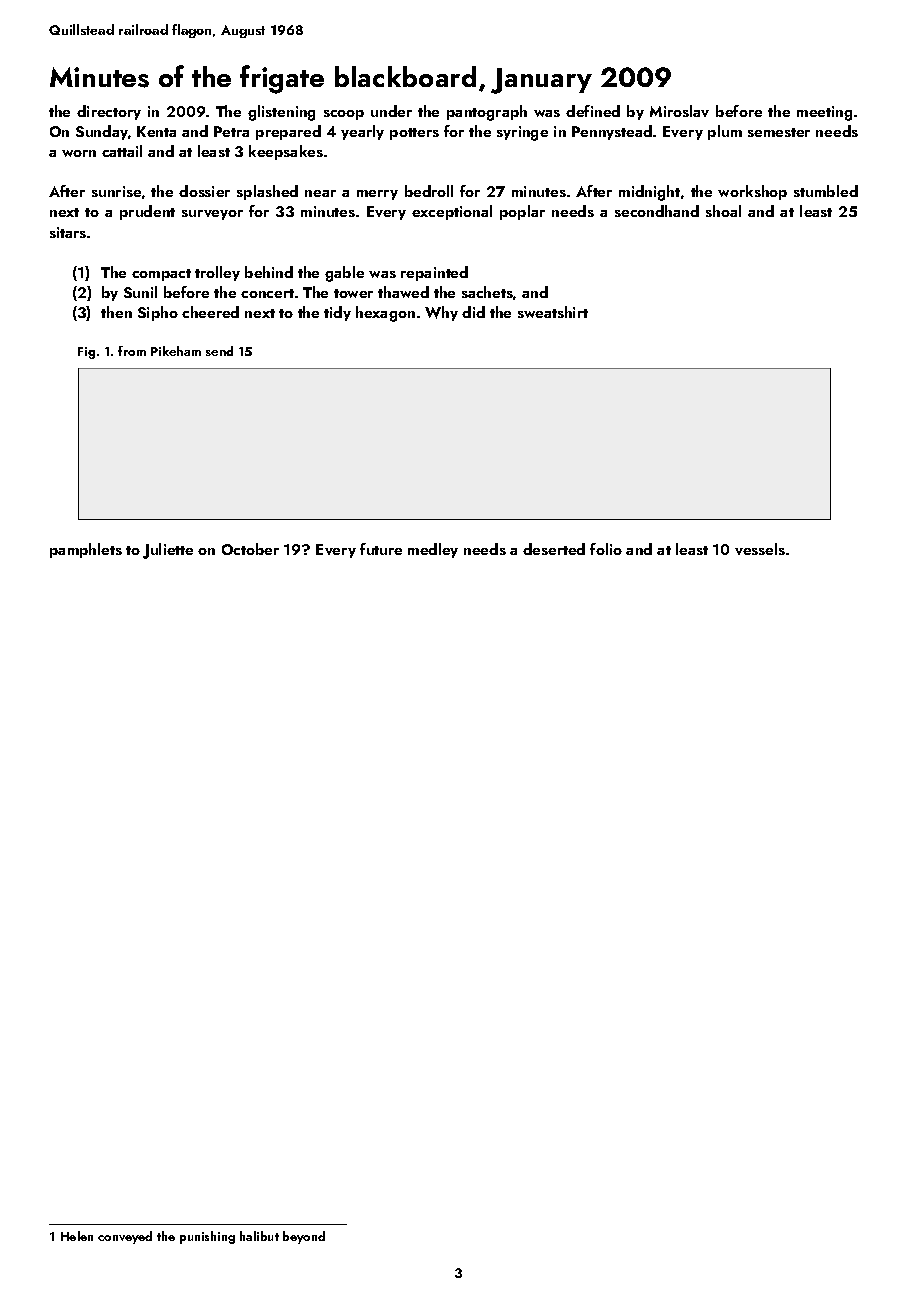  What do you see at coordinates (554, 549) in the screenshot?
I see `deserted` at bounding box center [554, 549].
